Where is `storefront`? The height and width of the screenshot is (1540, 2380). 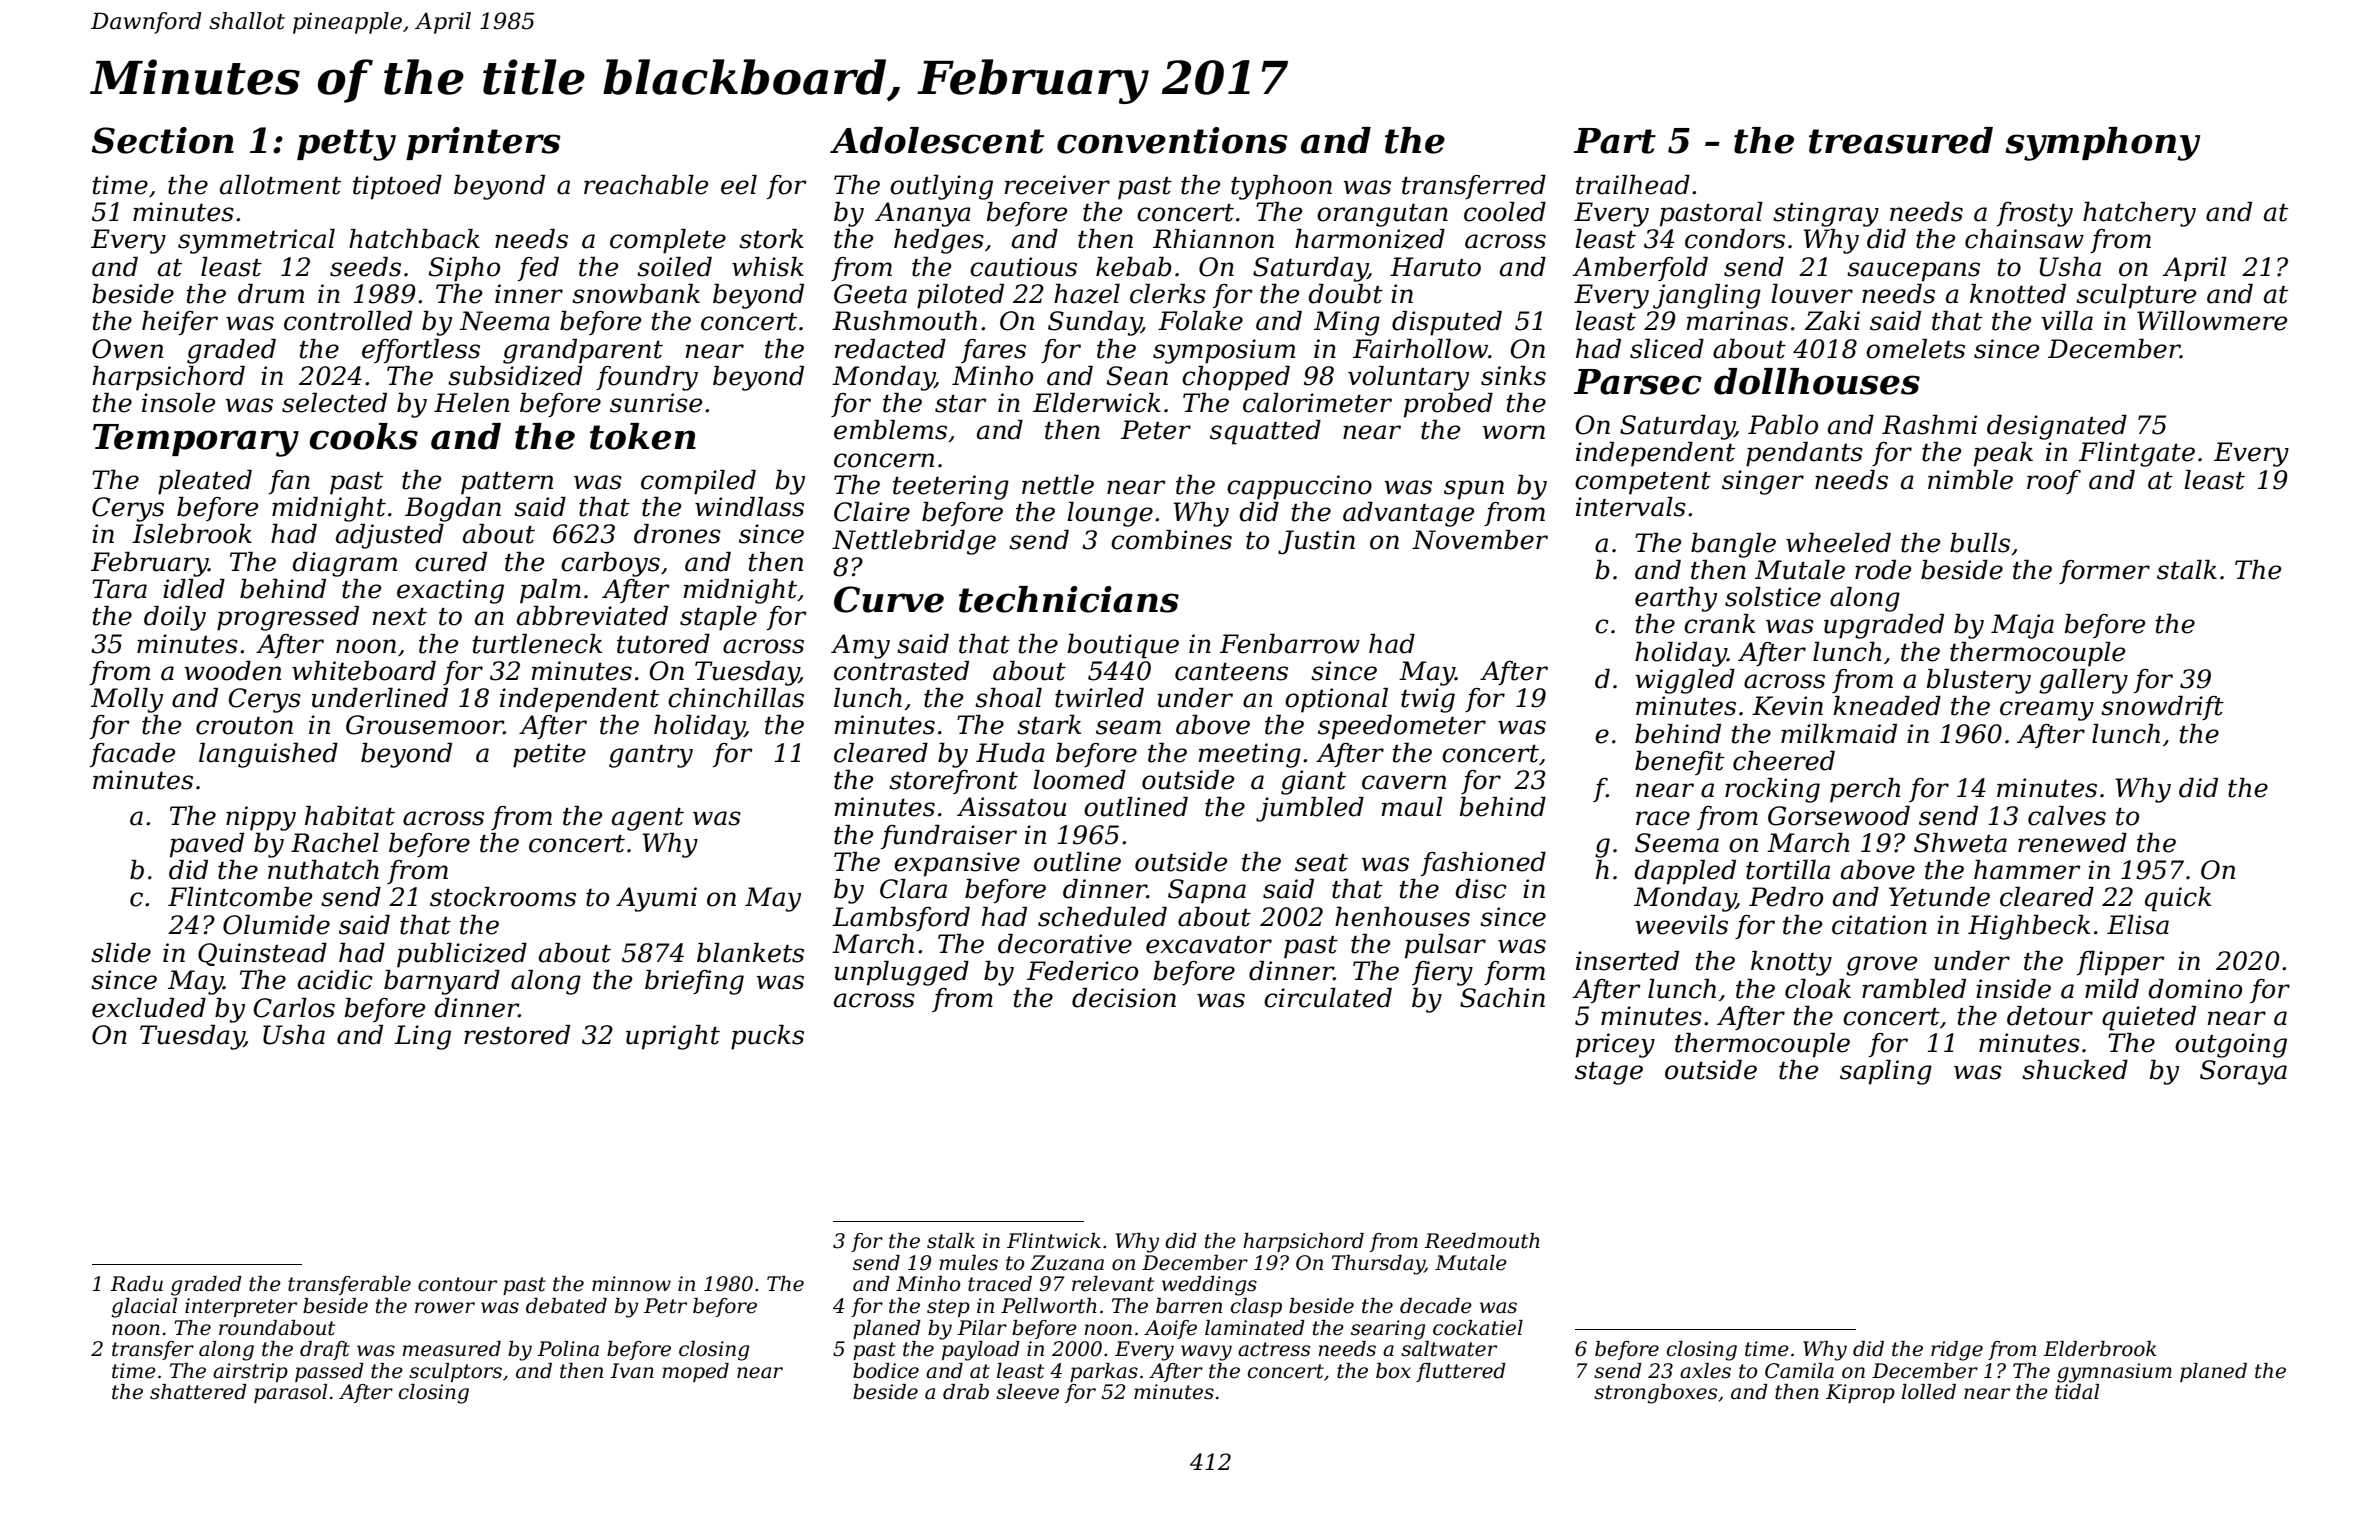 storefront is located at coordinates (953, 782).
